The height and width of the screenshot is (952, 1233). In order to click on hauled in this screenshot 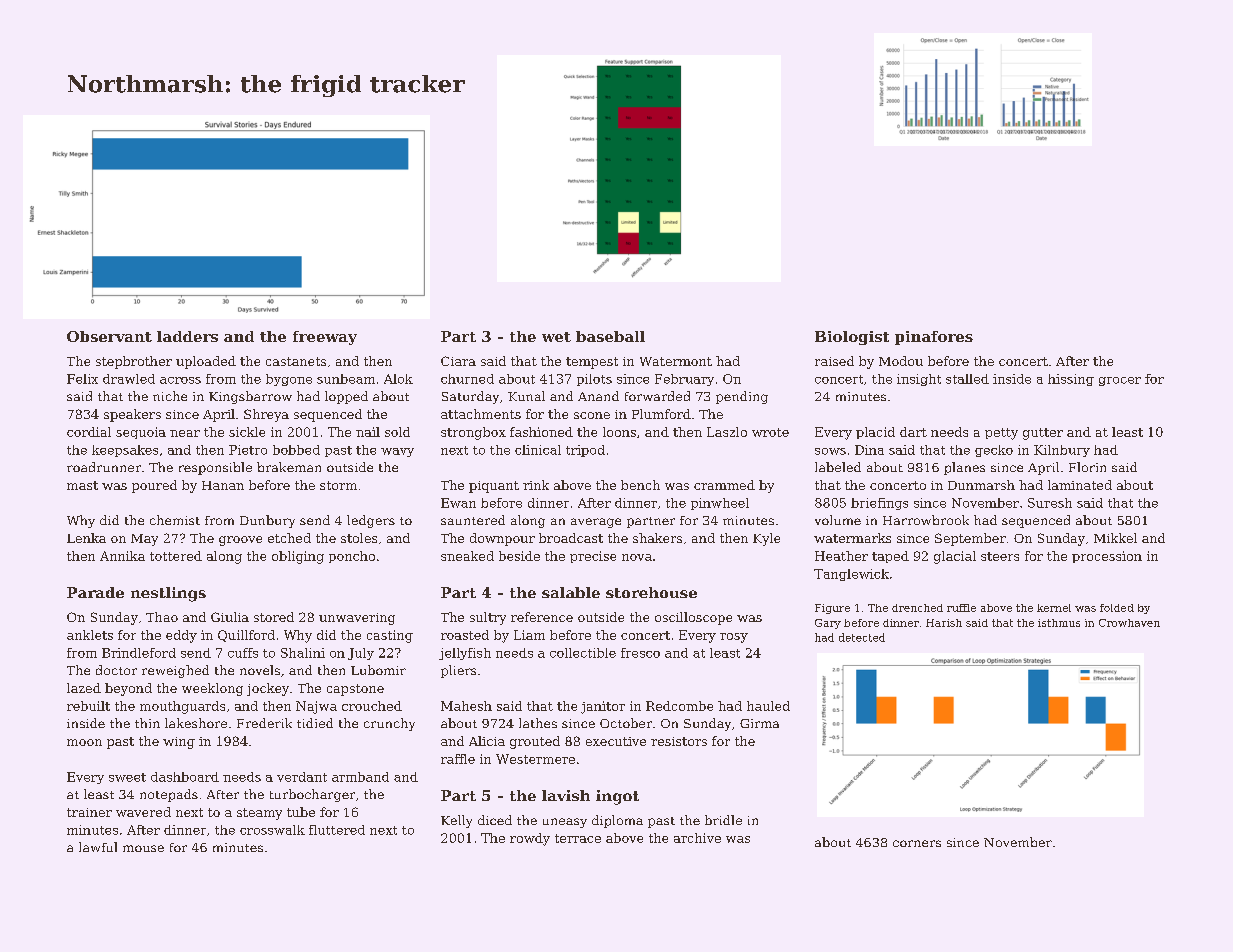, I will do `click(768, 706)`.
